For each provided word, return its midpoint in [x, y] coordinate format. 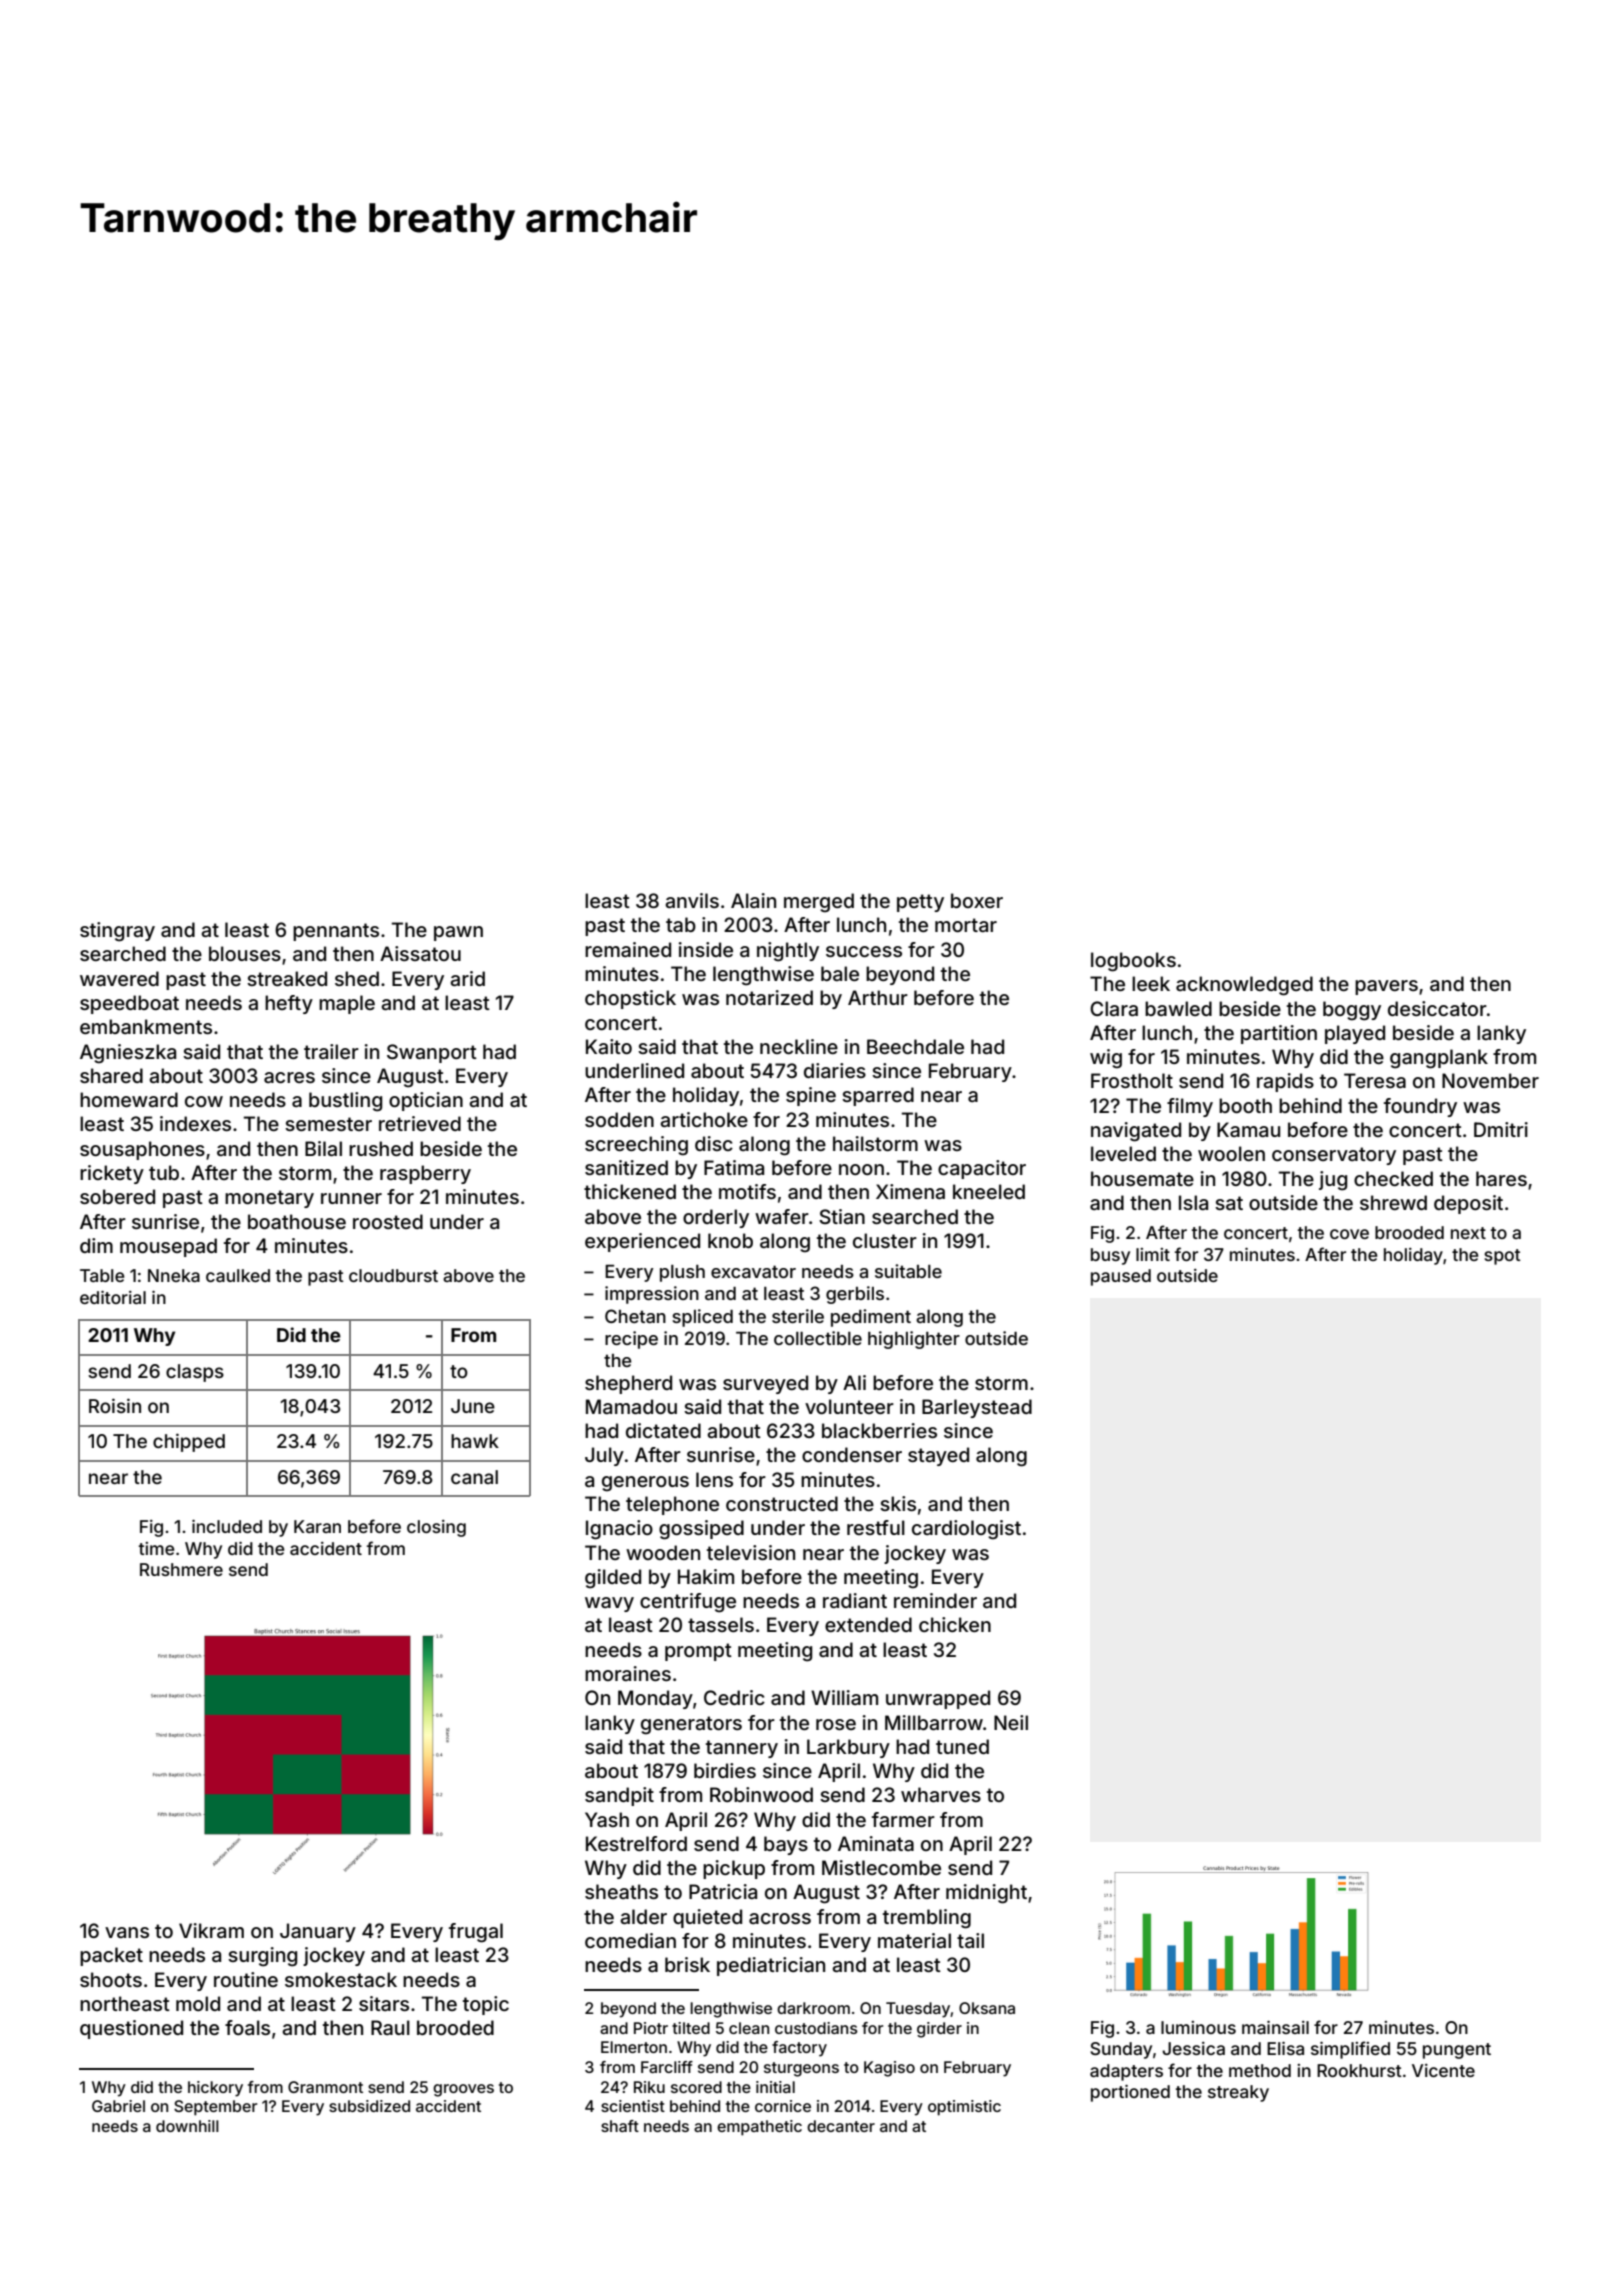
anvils [692, 900]
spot [1502, 1257]
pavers [1386, 987]
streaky [1238, 2093]
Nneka [174, 1275]
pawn [458, 933]
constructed [782, 1503]
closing [436, 1528]
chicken [955, 1624]
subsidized [369, 2106]
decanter [841, 2126]
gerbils [855, 1295]
